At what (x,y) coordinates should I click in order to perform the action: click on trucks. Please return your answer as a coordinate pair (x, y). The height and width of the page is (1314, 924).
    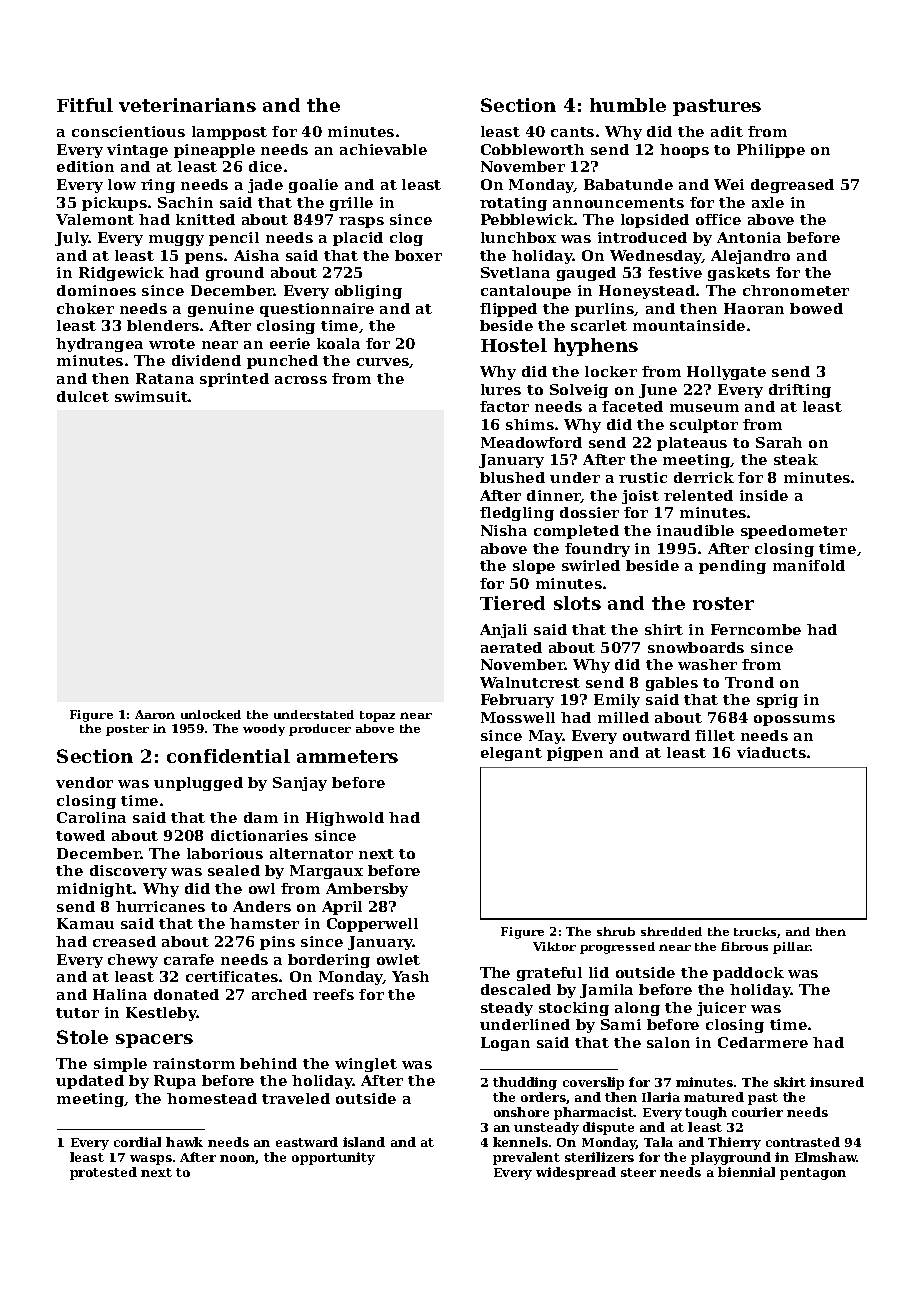
    Looking at the image, I should click on (755, 931).
